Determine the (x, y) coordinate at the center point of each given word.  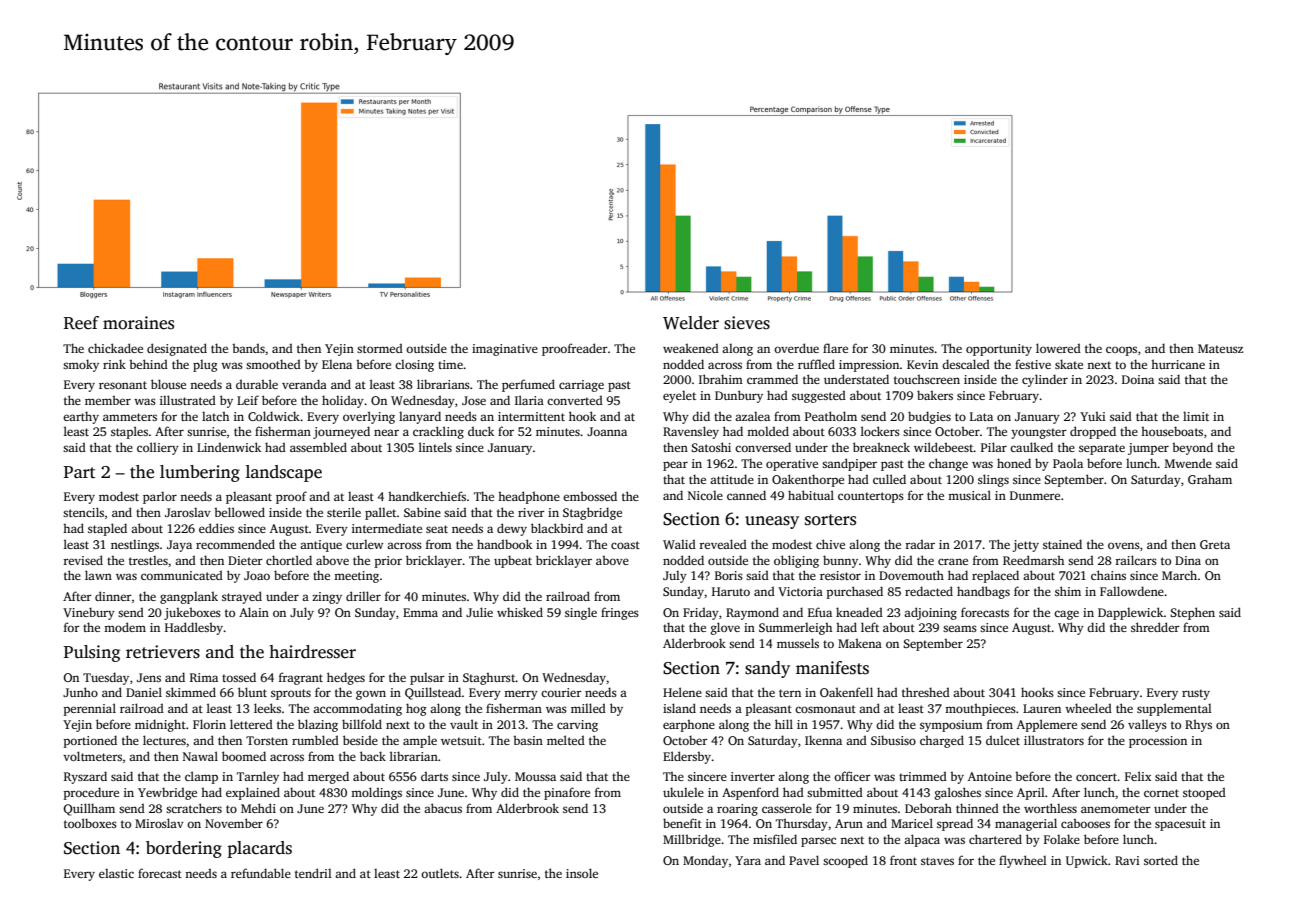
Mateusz (1220, 348)
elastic (116, 873)
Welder (691, 323)
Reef (81, 323)
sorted (1161, 860)
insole (582, 873)
